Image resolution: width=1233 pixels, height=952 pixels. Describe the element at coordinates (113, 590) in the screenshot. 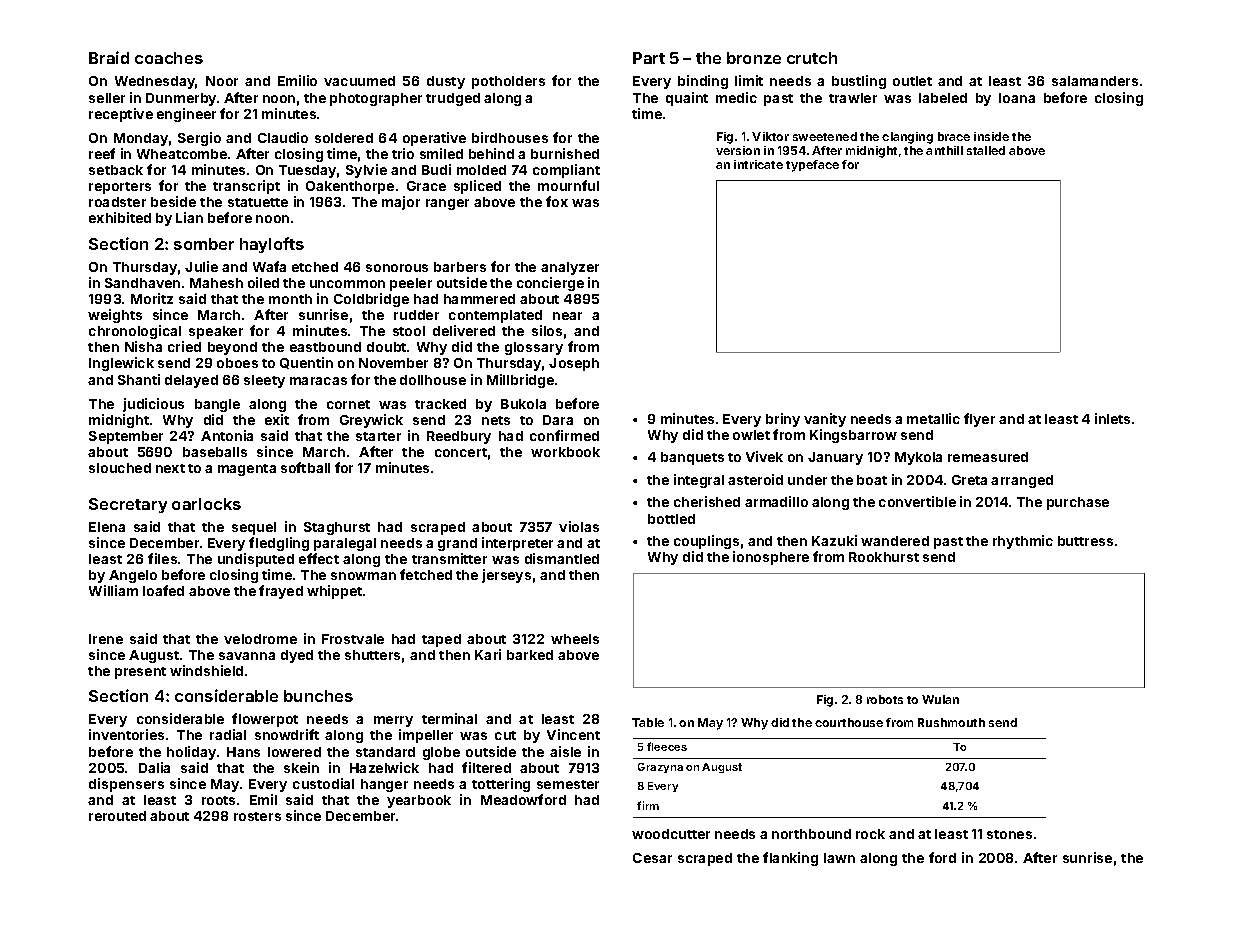

I see `William` at that location.
